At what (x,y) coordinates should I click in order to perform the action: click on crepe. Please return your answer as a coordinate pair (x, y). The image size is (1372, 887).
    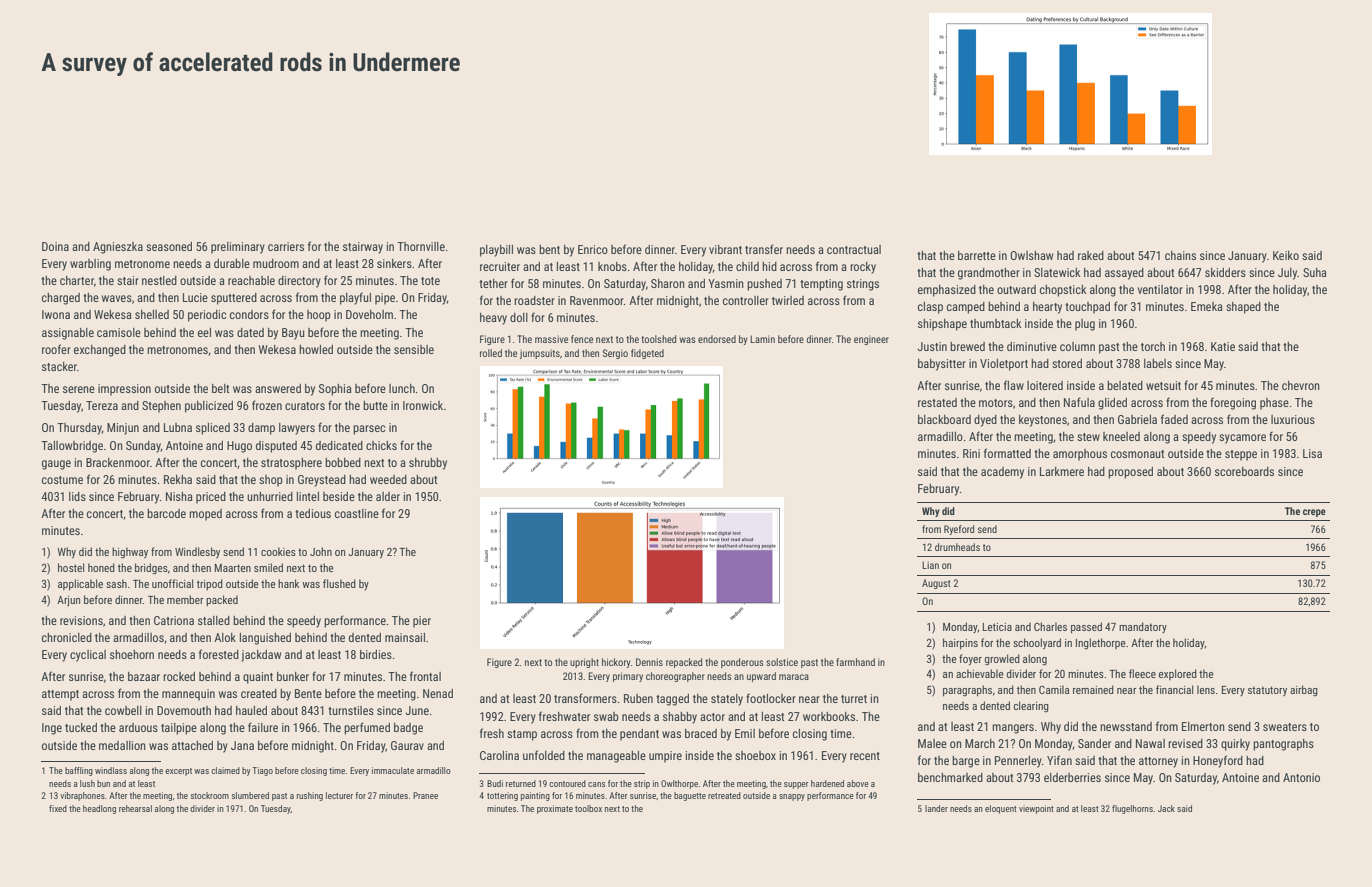
    Looking at the image, I should click on (1314, 513).
